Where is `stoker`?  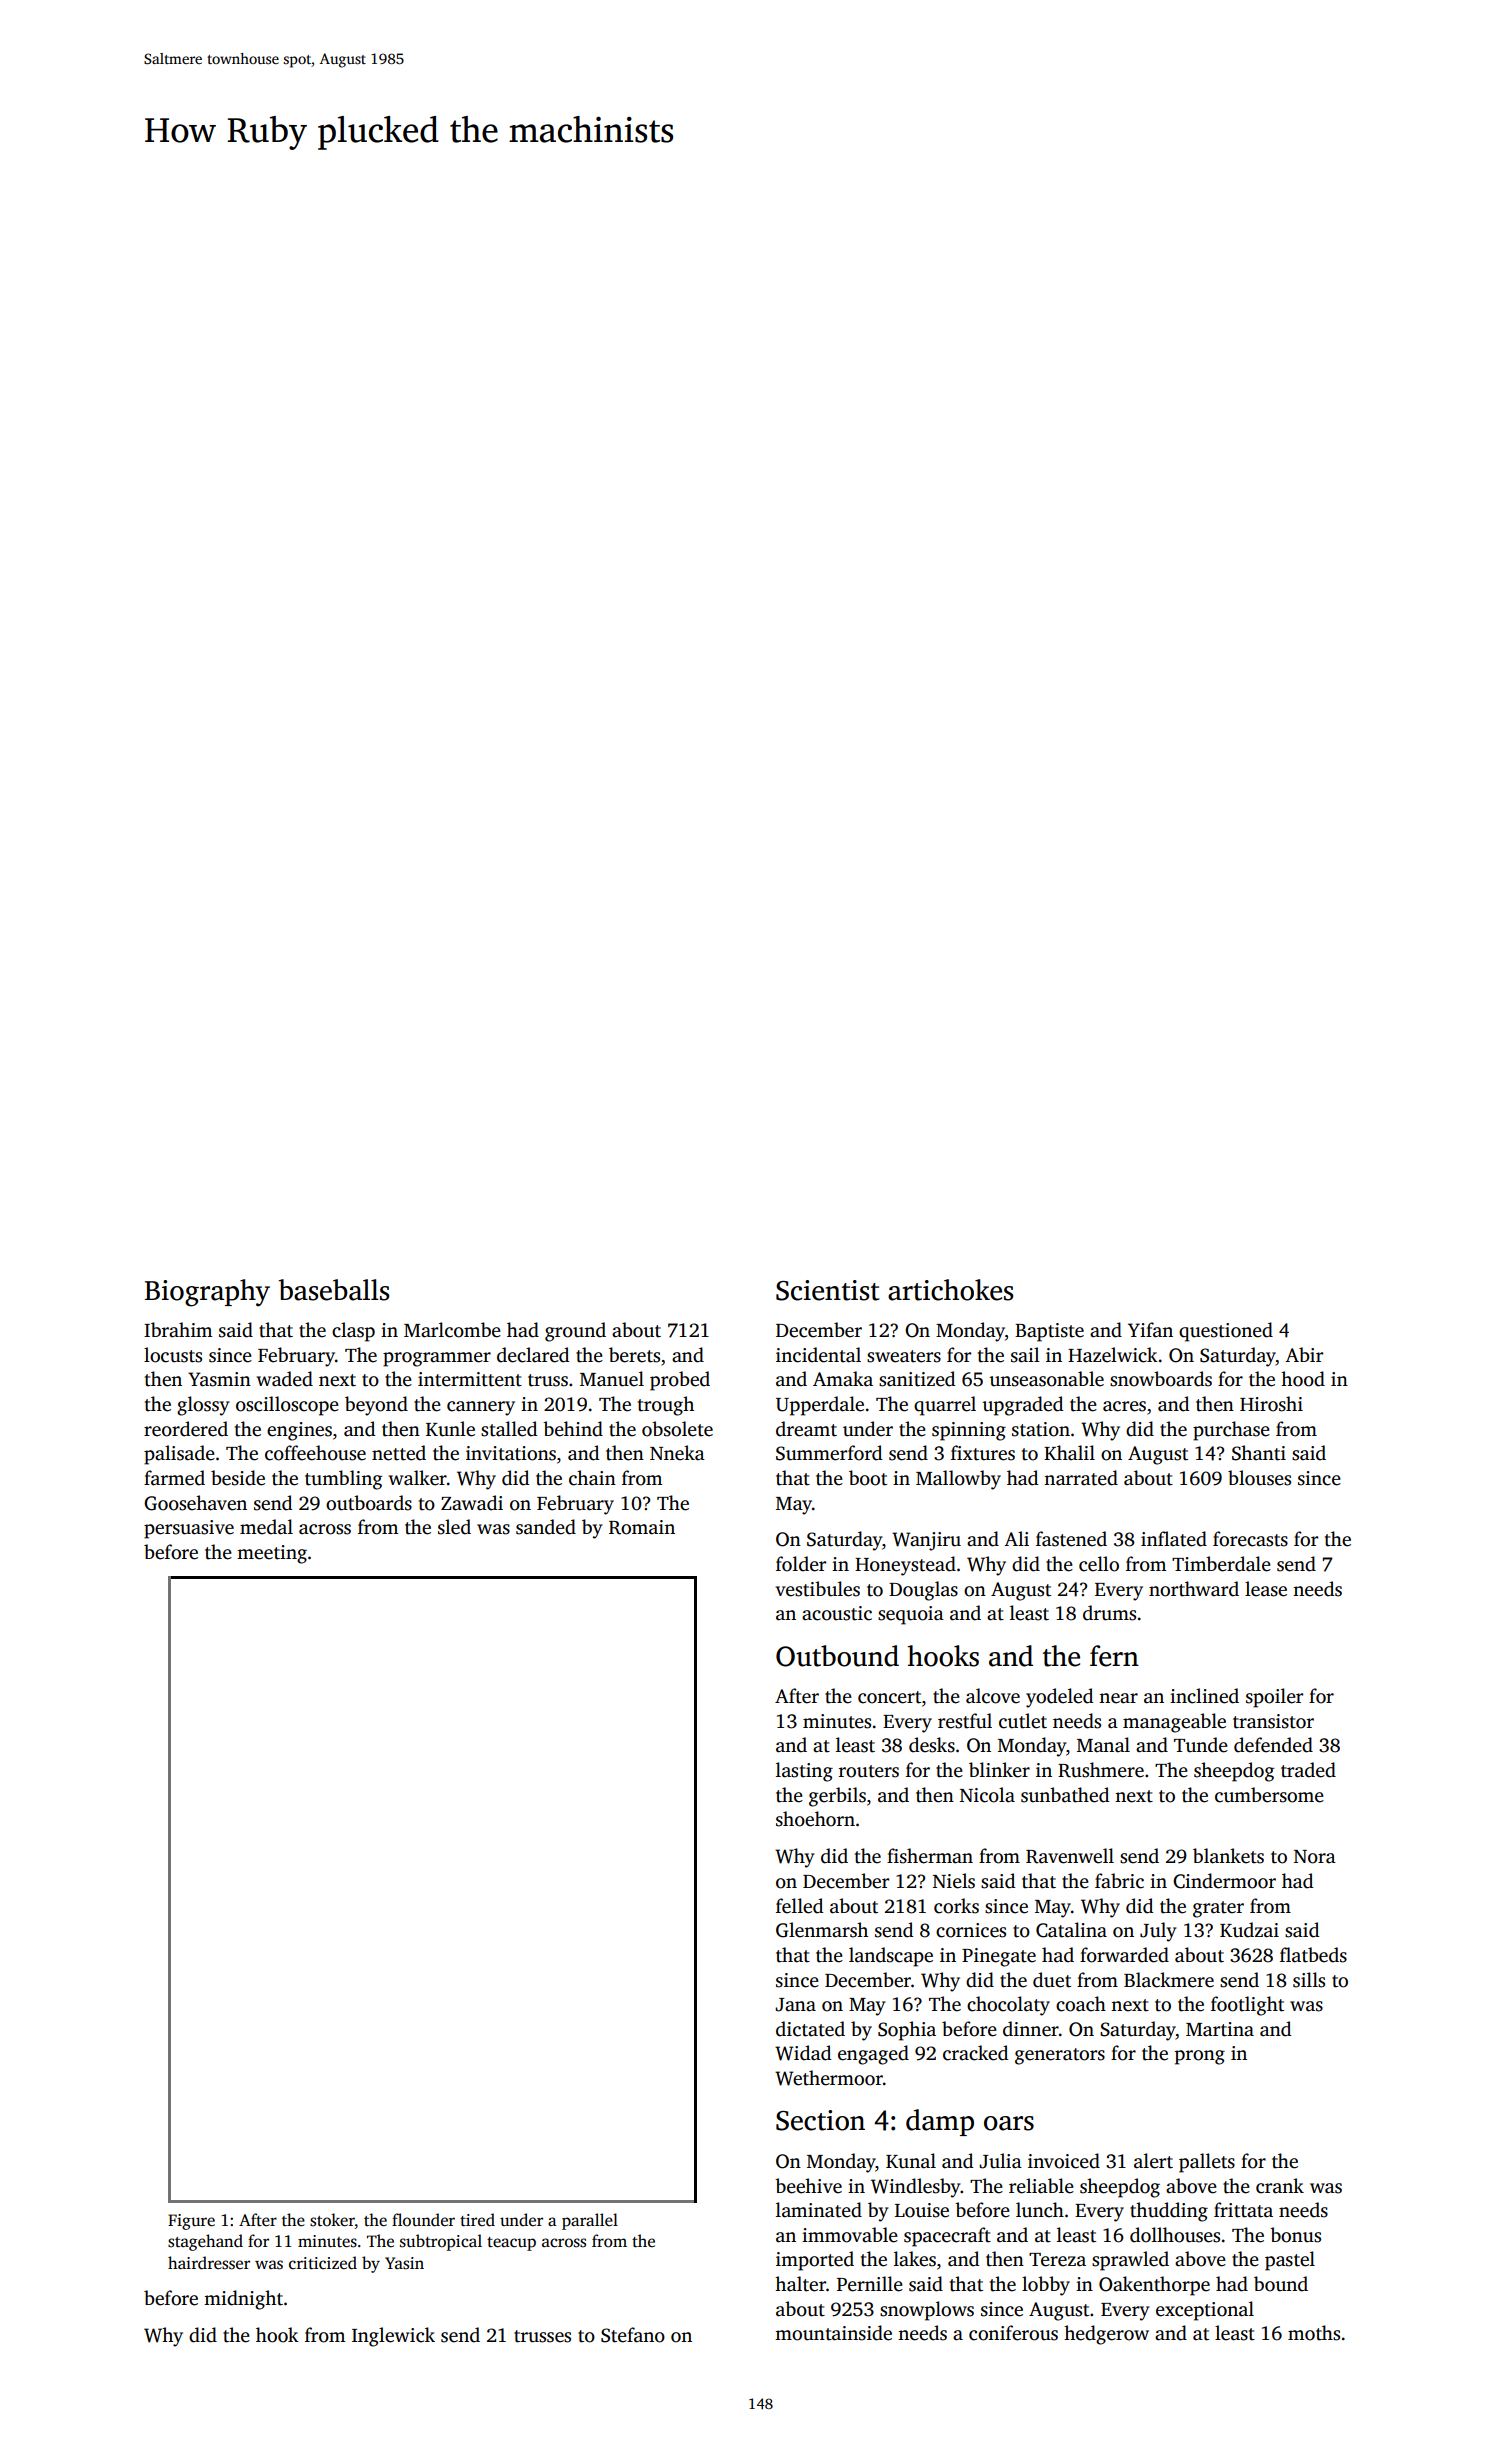 stoker is located at coordinates (332, 2221).
